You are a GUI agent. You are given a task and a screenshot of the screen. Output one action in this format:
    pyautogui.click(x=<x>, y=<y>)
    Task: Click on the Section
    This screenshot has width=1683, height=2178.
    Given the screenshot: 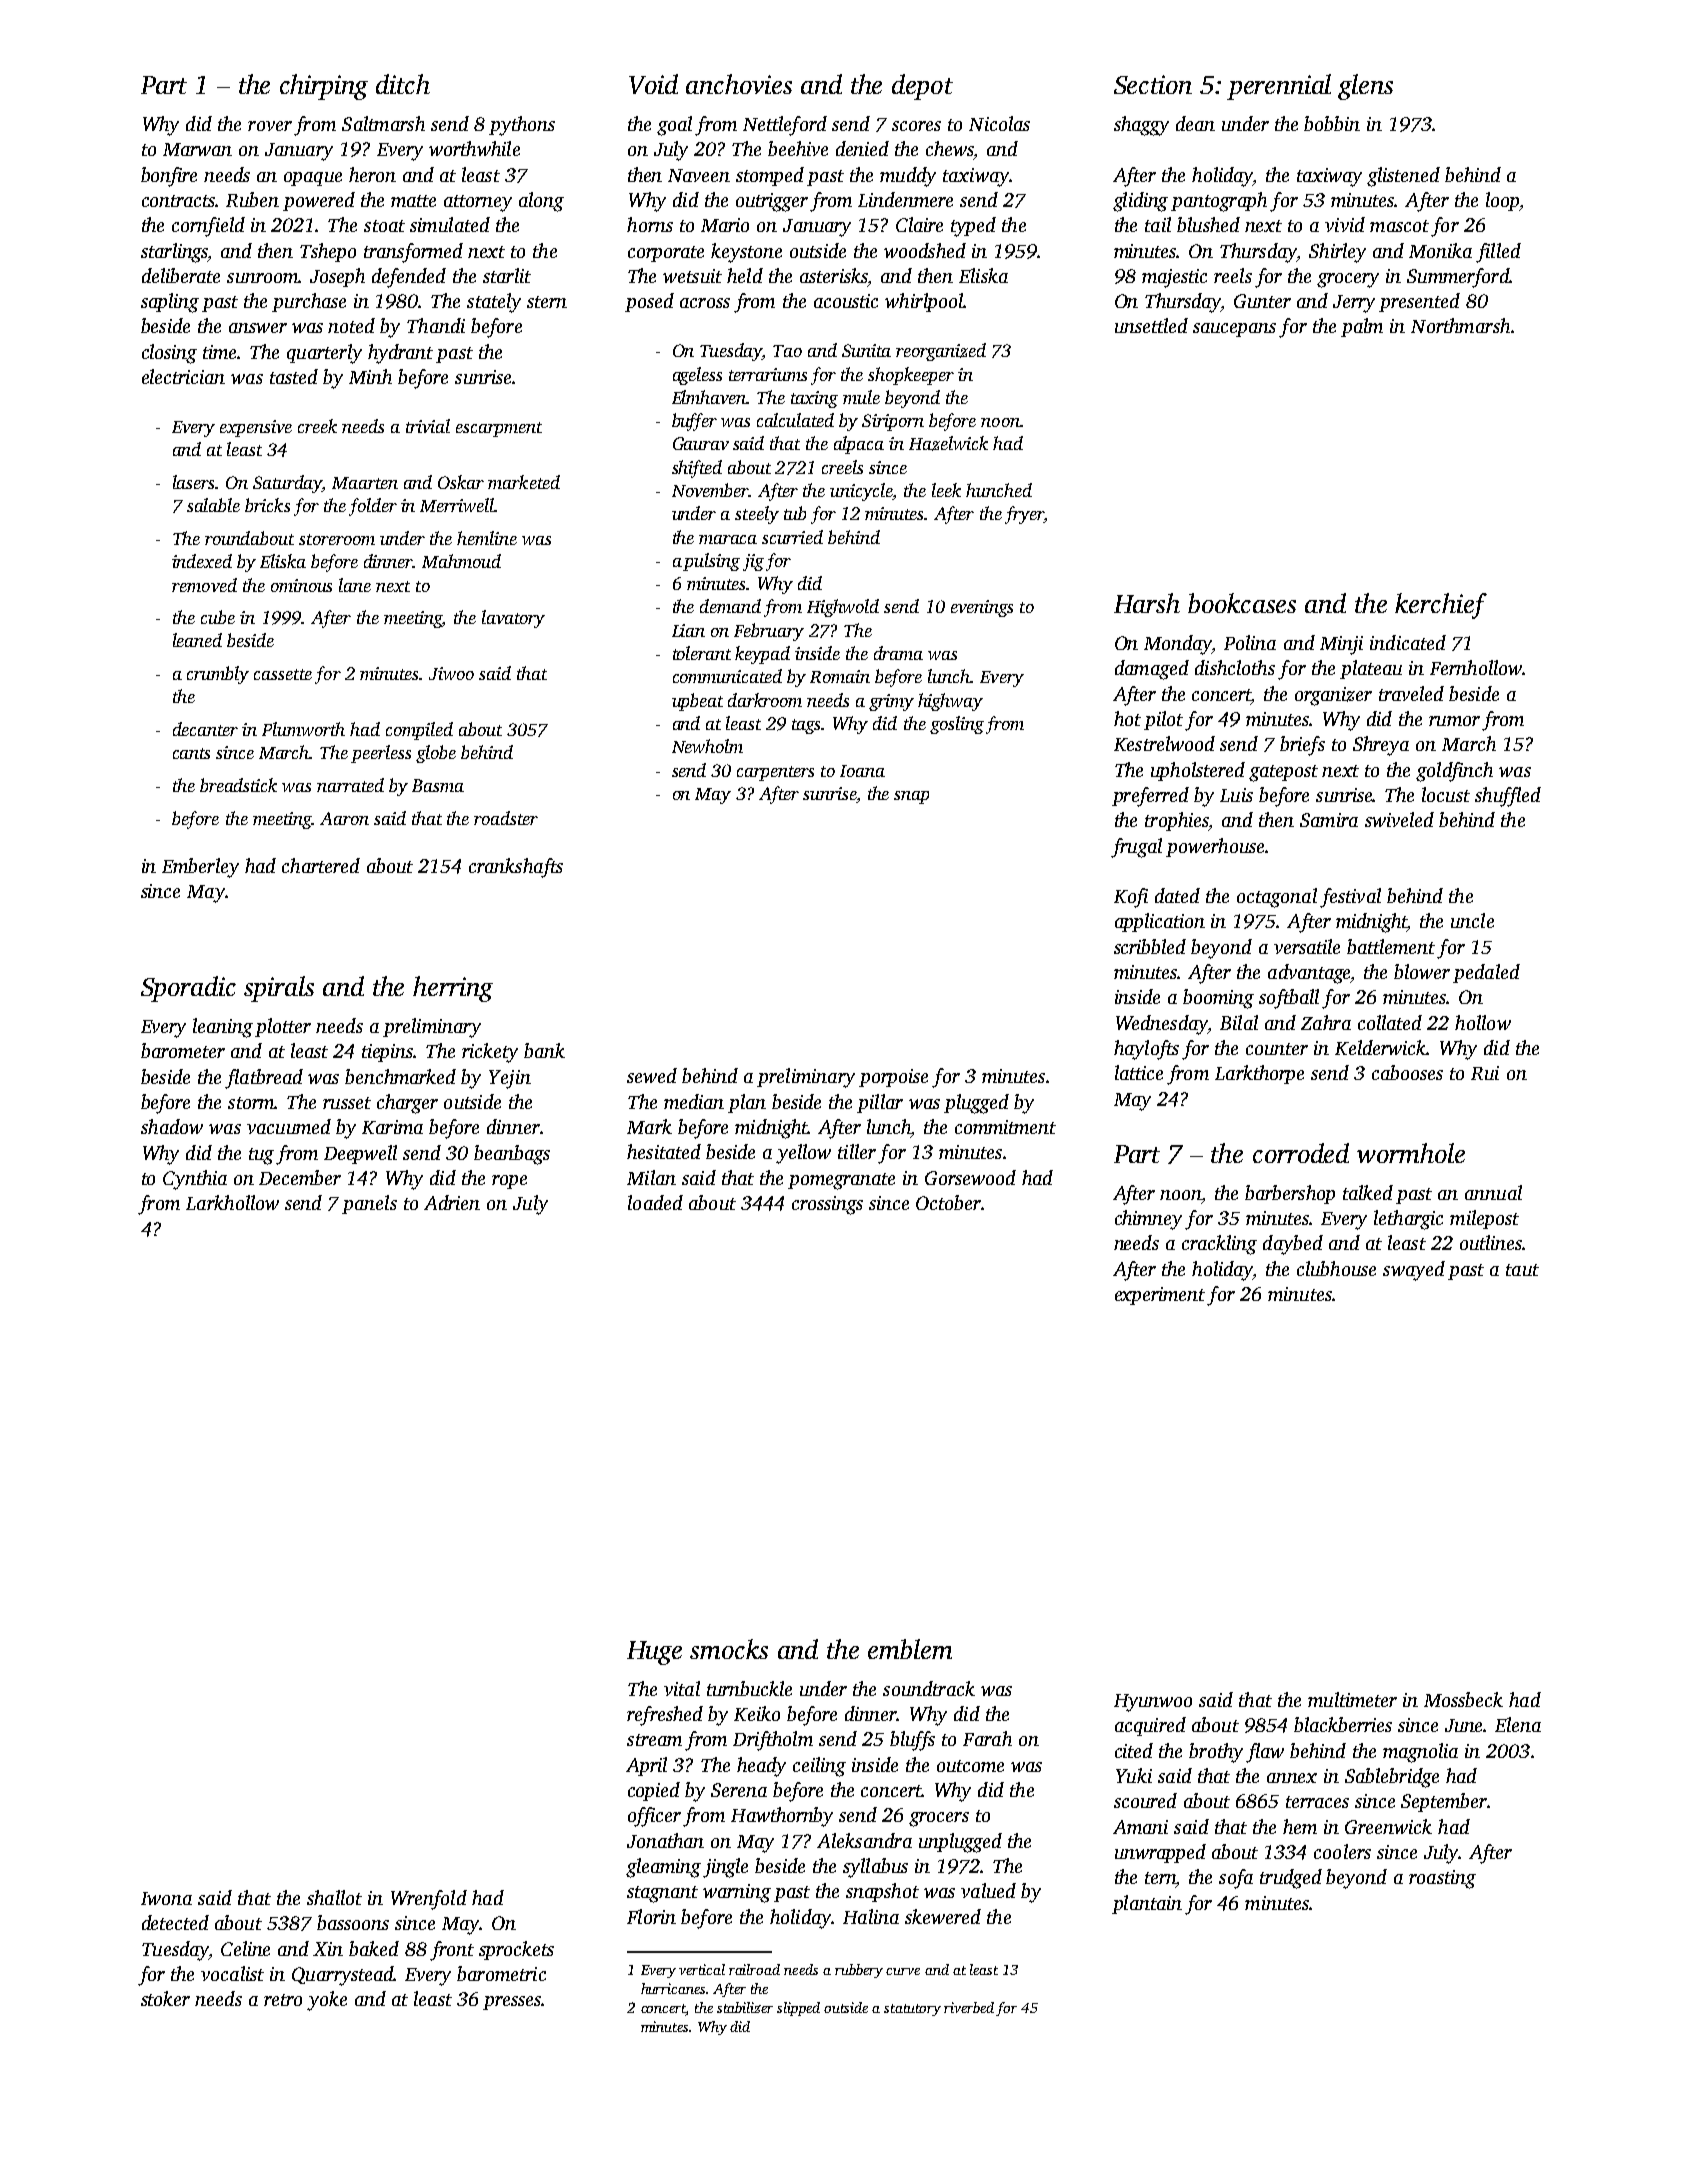 What is the action you would take?
    pyautogui.click(x=1153, y=84)
